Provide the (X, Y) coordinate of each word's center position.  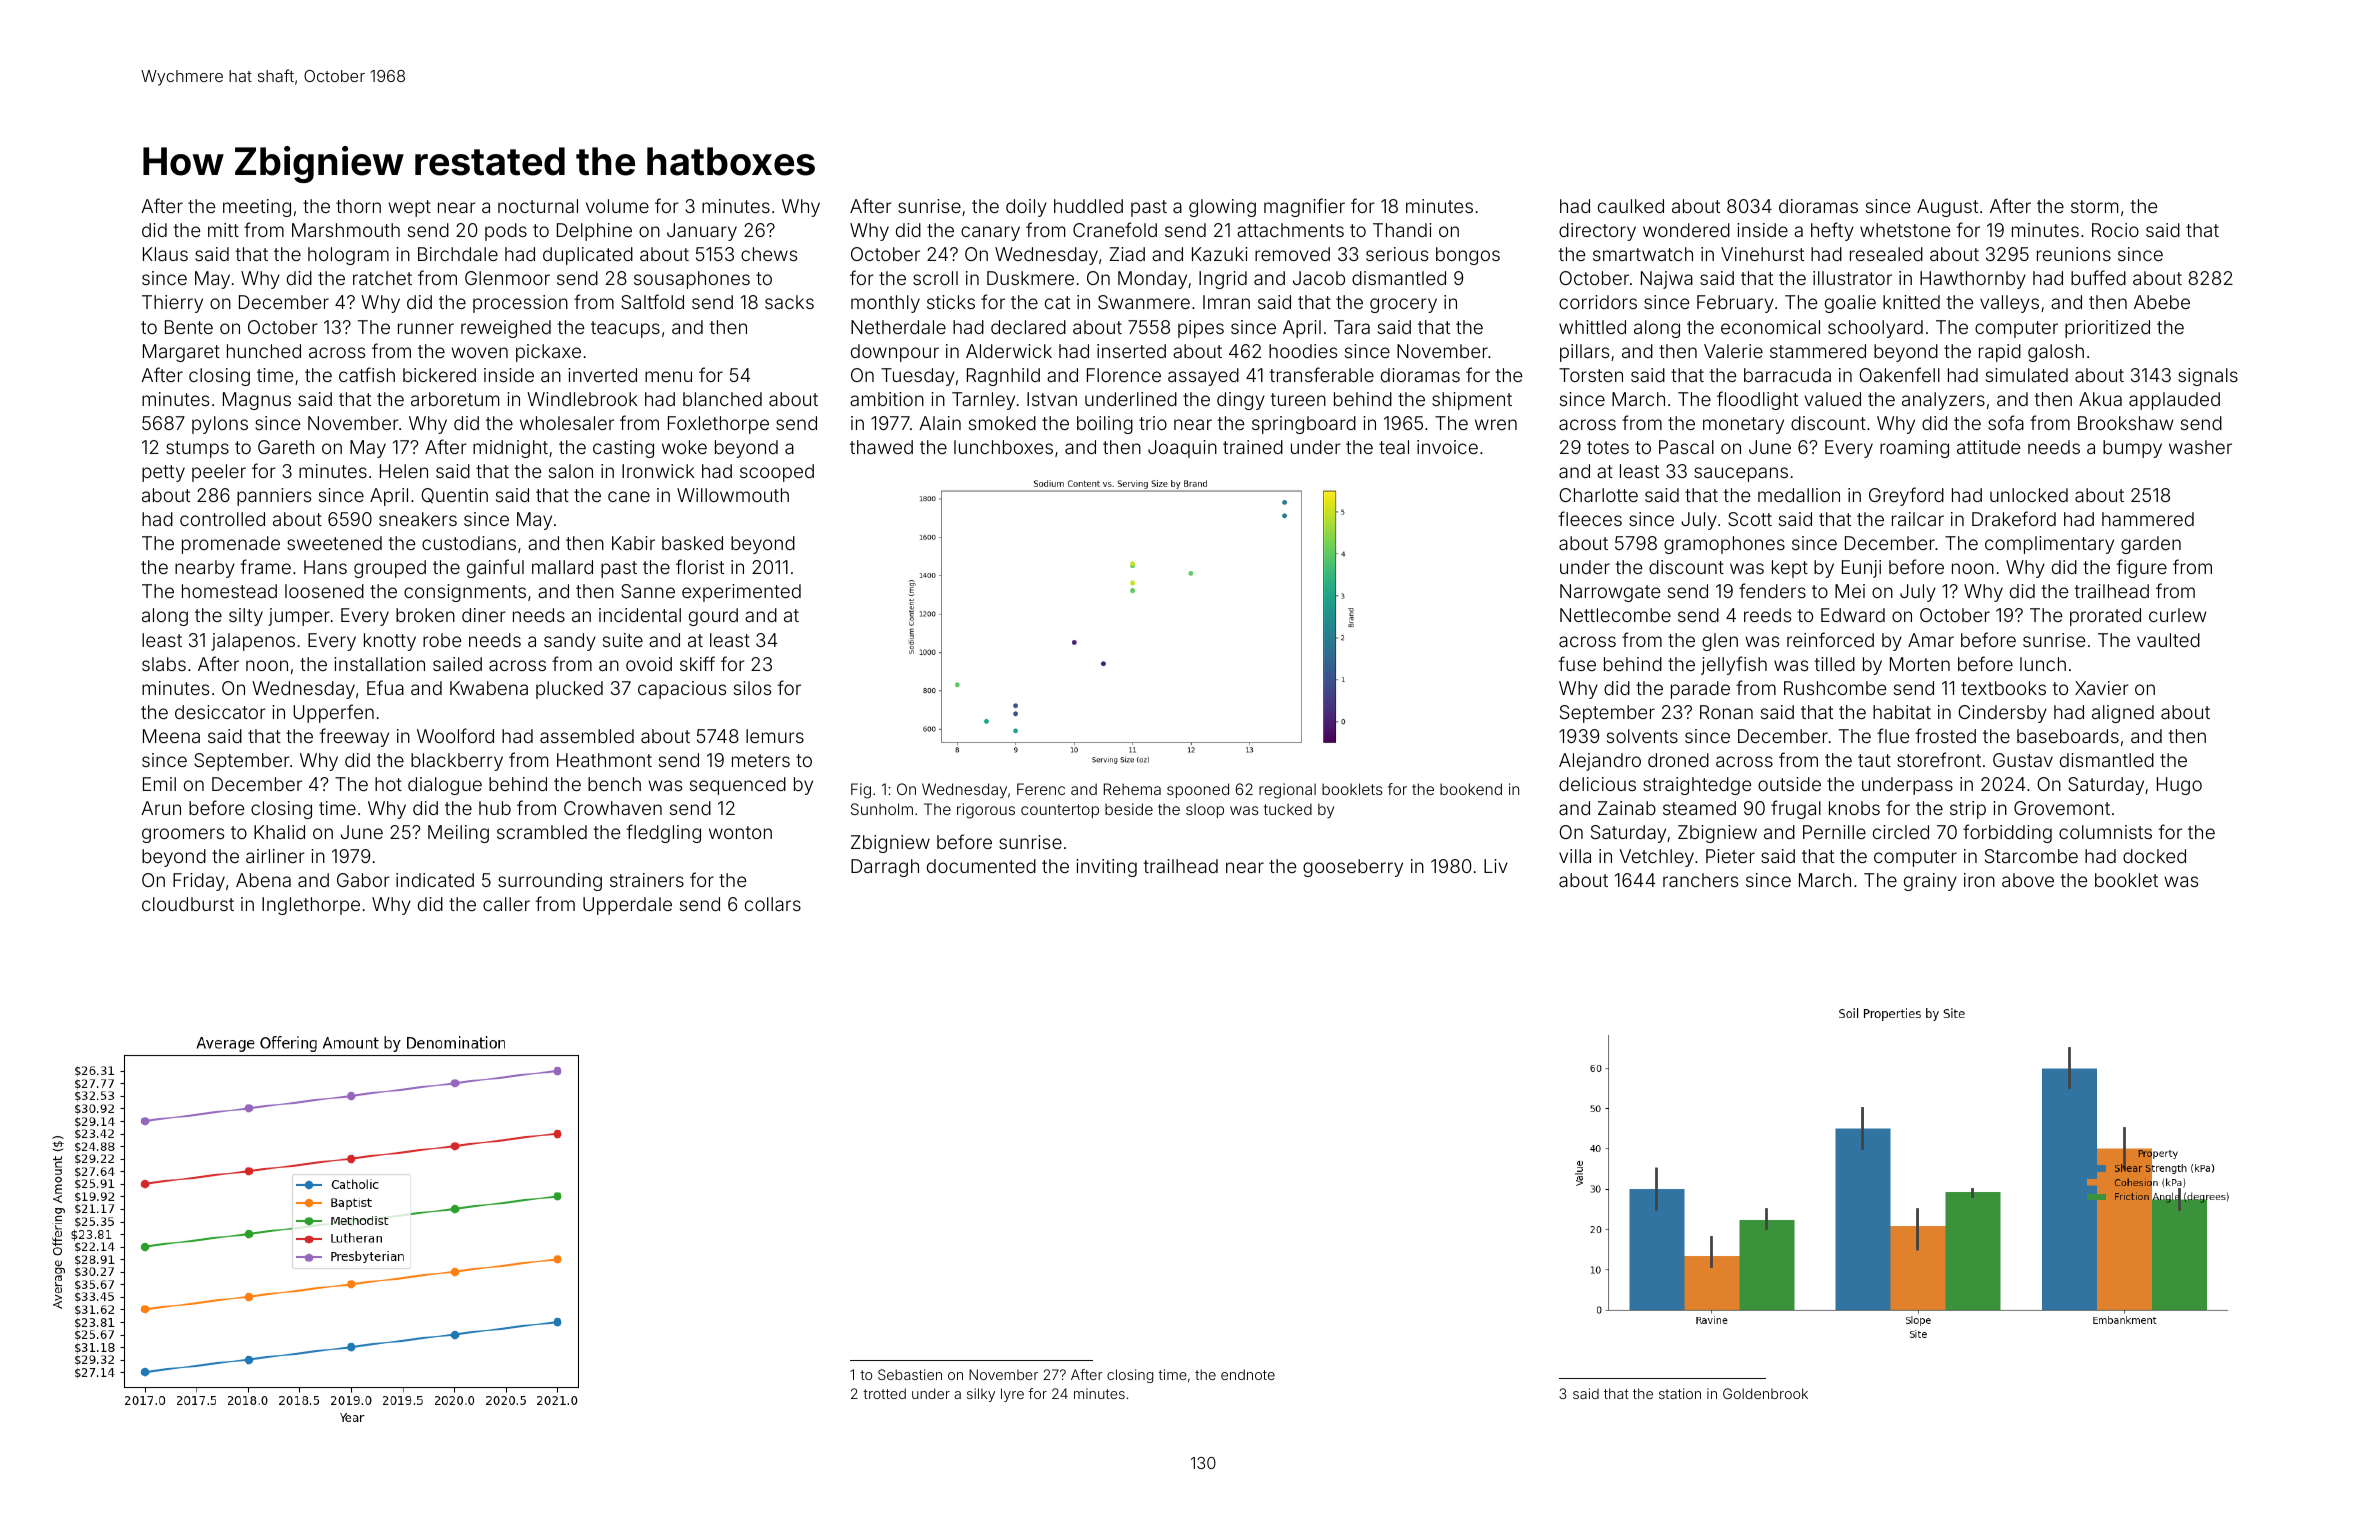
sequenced (738, 786)
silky (981, 1395)
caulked (1631, 206)
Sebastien (910, 1374)
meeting (257, 208)
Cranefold (1115, 229)
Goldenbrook (1765, 1393)
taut (1874, 760)
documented (981, 866)
